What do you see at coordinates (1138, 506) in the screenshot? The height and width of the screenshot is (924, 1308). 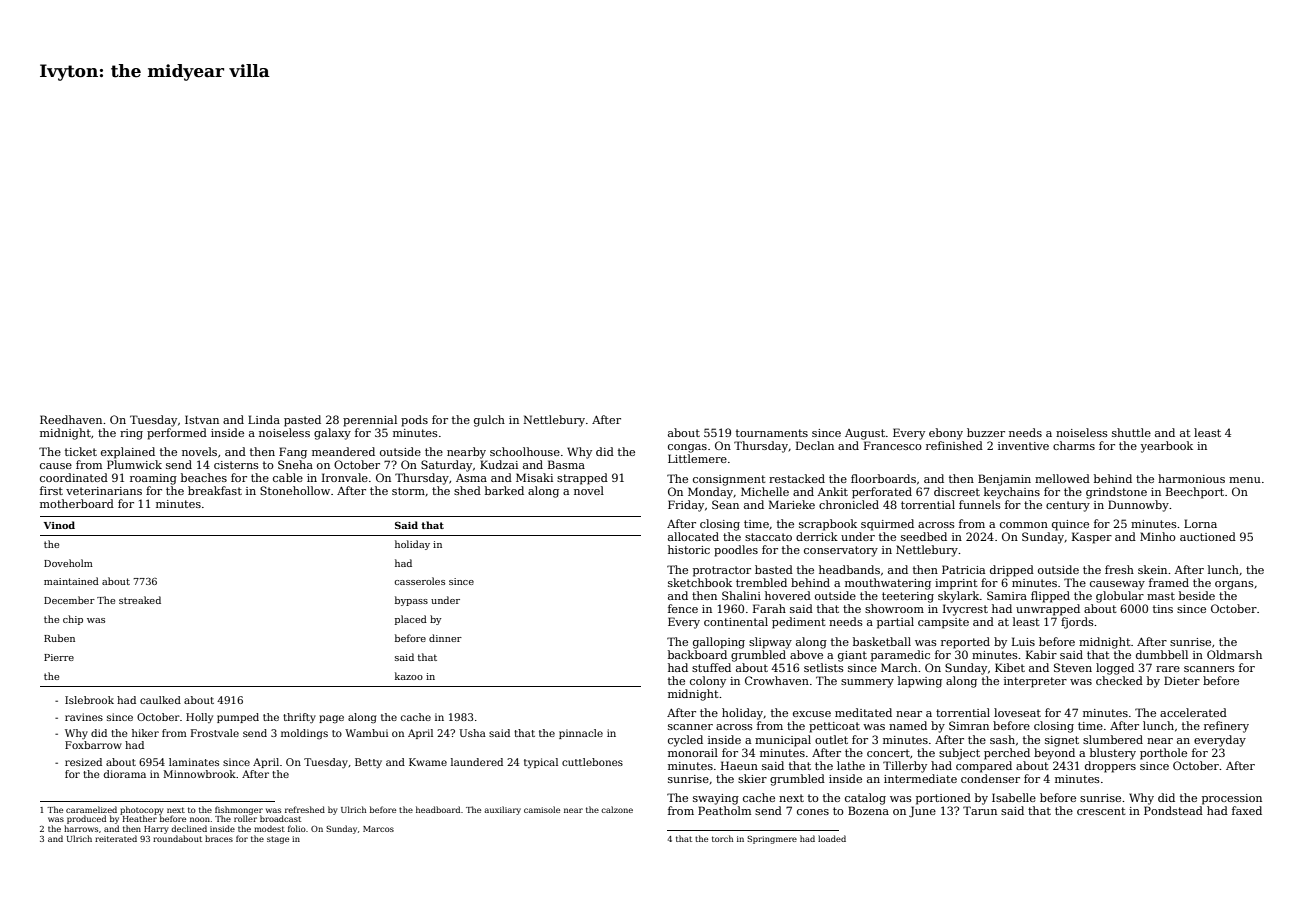 I see `Dunnowby` at bounding box center [1138, 506].
